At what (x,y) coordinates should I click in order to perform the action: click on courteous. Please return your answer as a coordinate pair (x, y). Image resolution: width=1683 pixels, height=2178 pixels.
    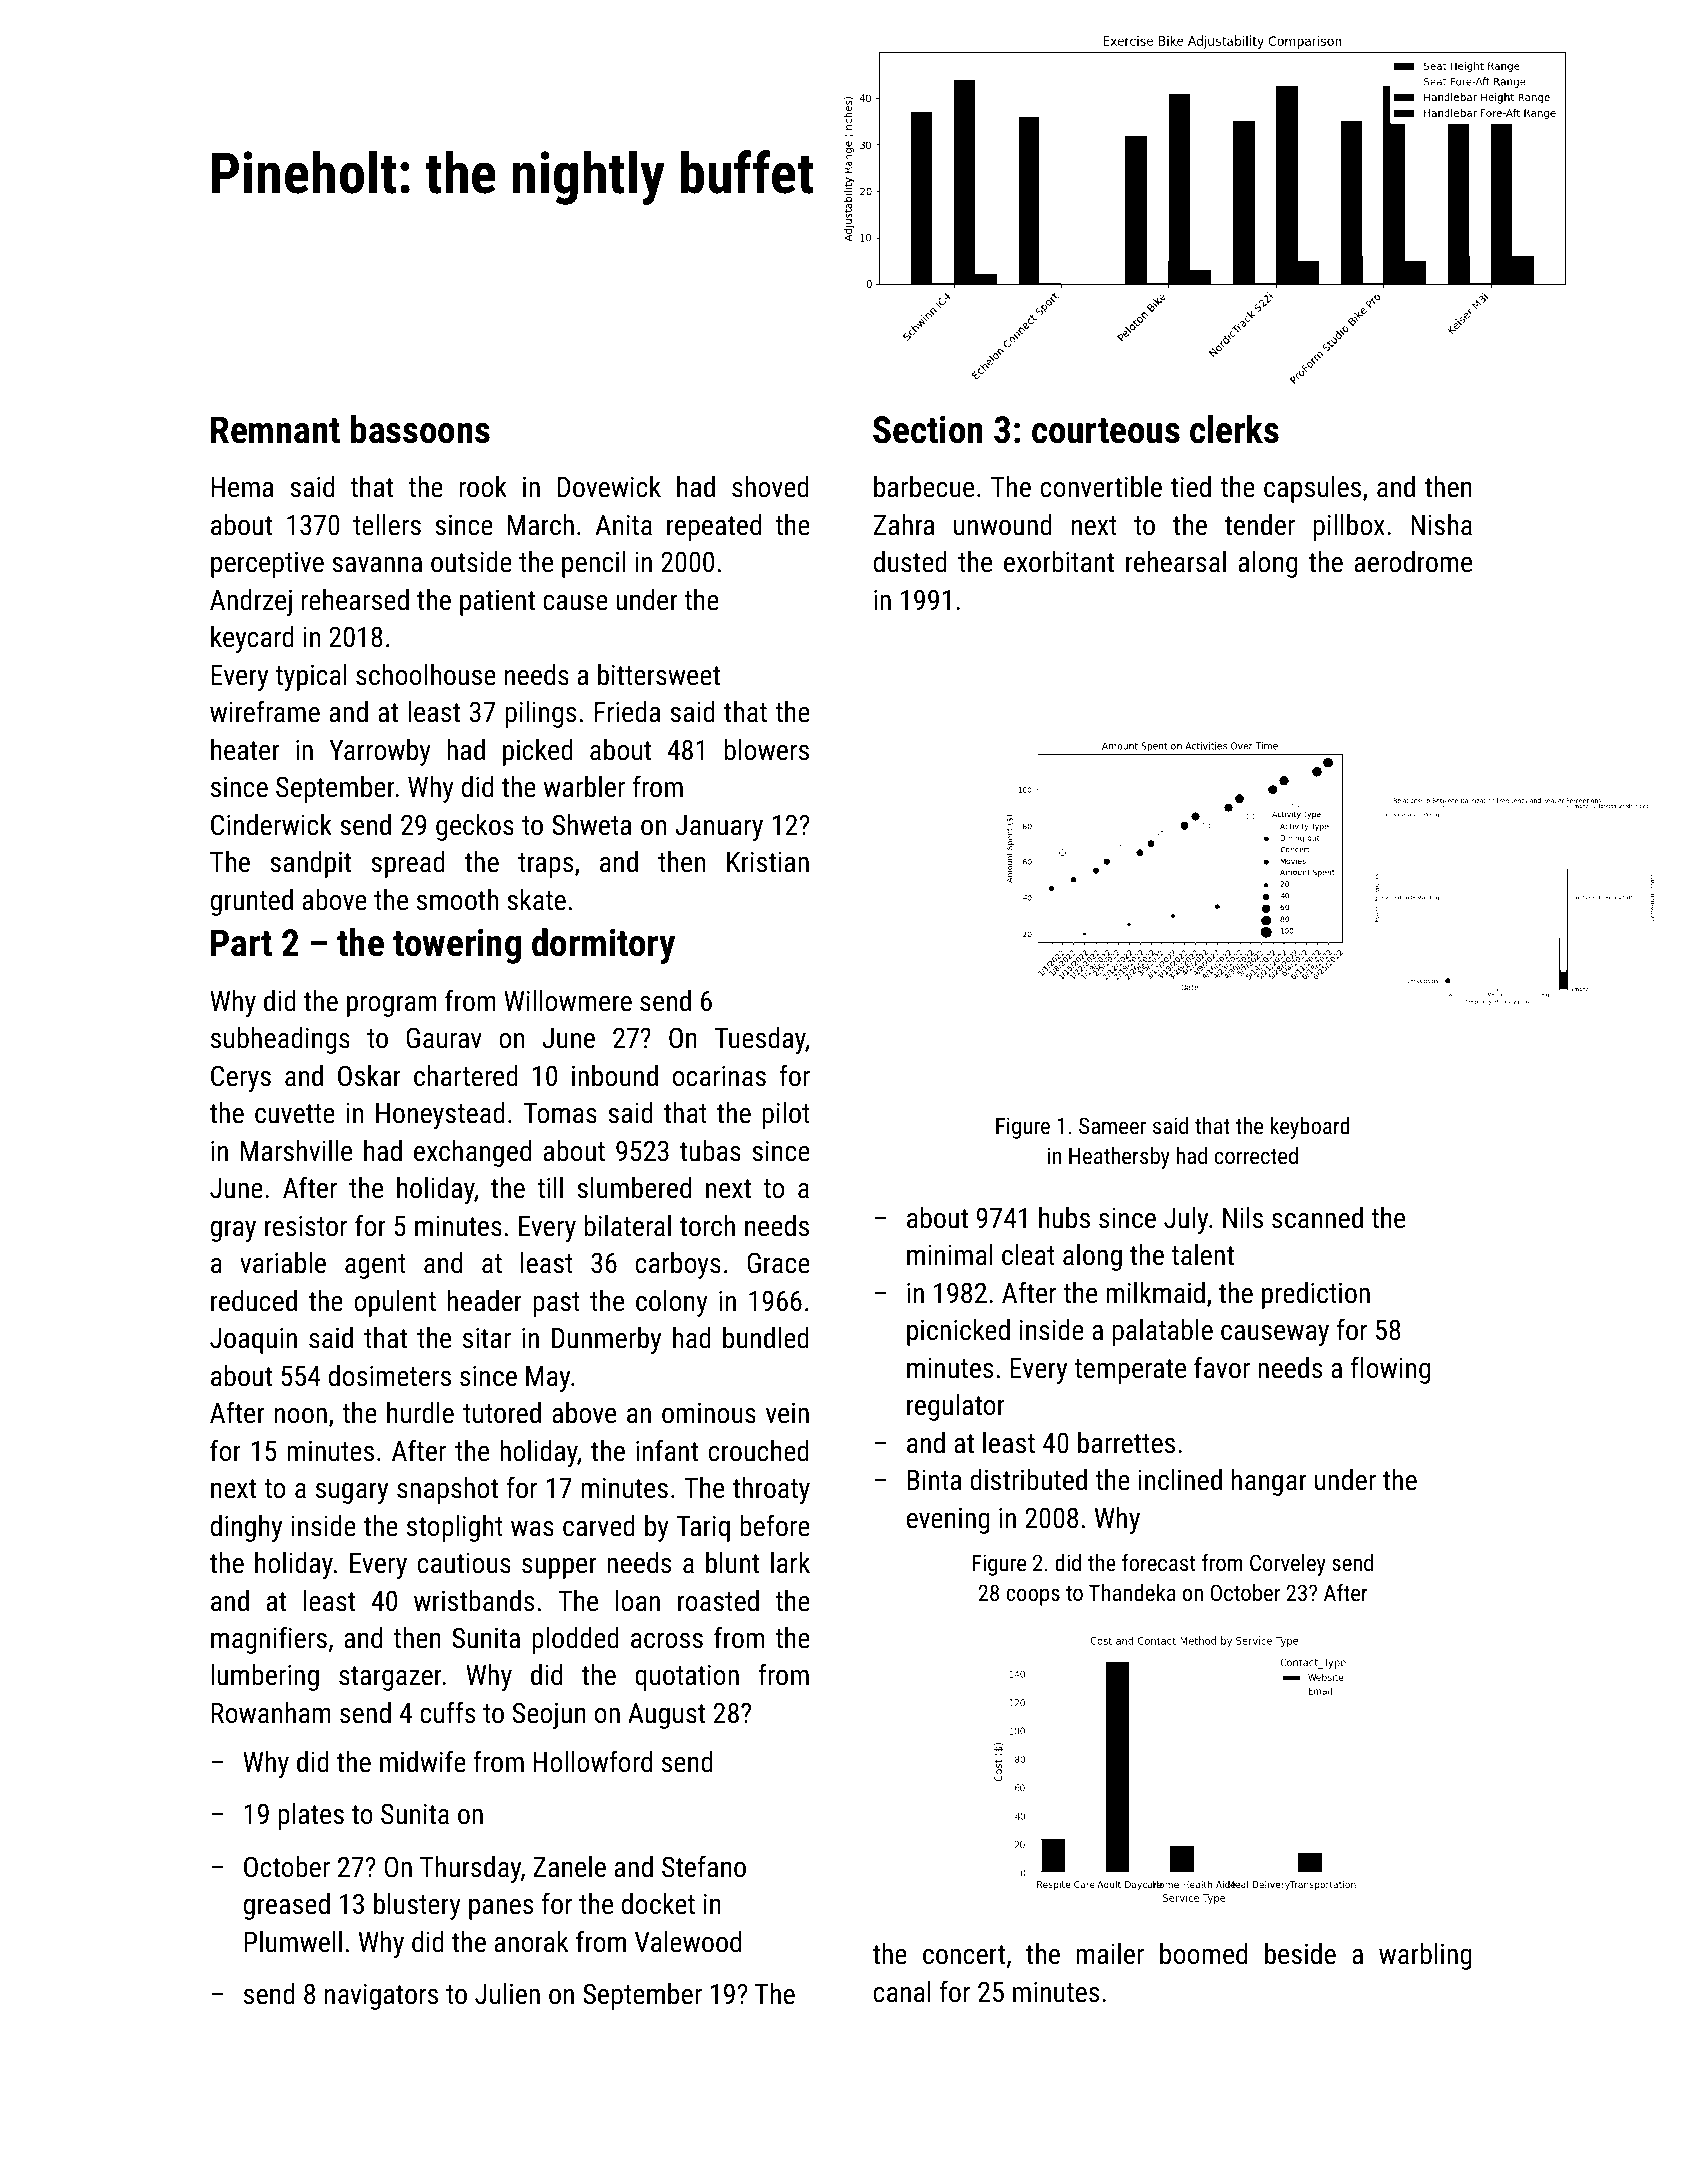
    Looking at the image, I should click on (1106, 431).
